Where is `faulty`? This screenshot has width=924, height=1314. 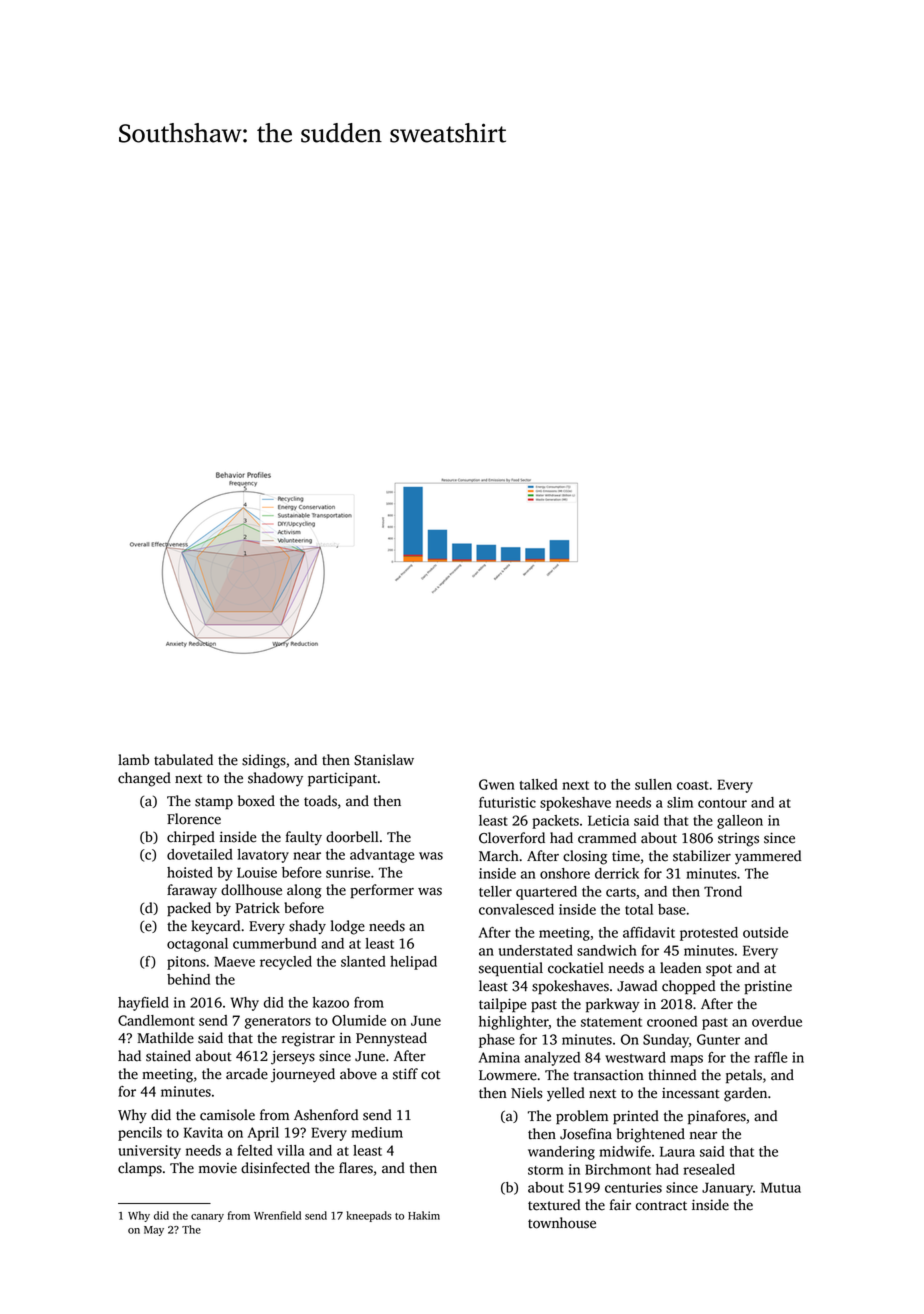 faulty is located at coordinates (304, 838).
